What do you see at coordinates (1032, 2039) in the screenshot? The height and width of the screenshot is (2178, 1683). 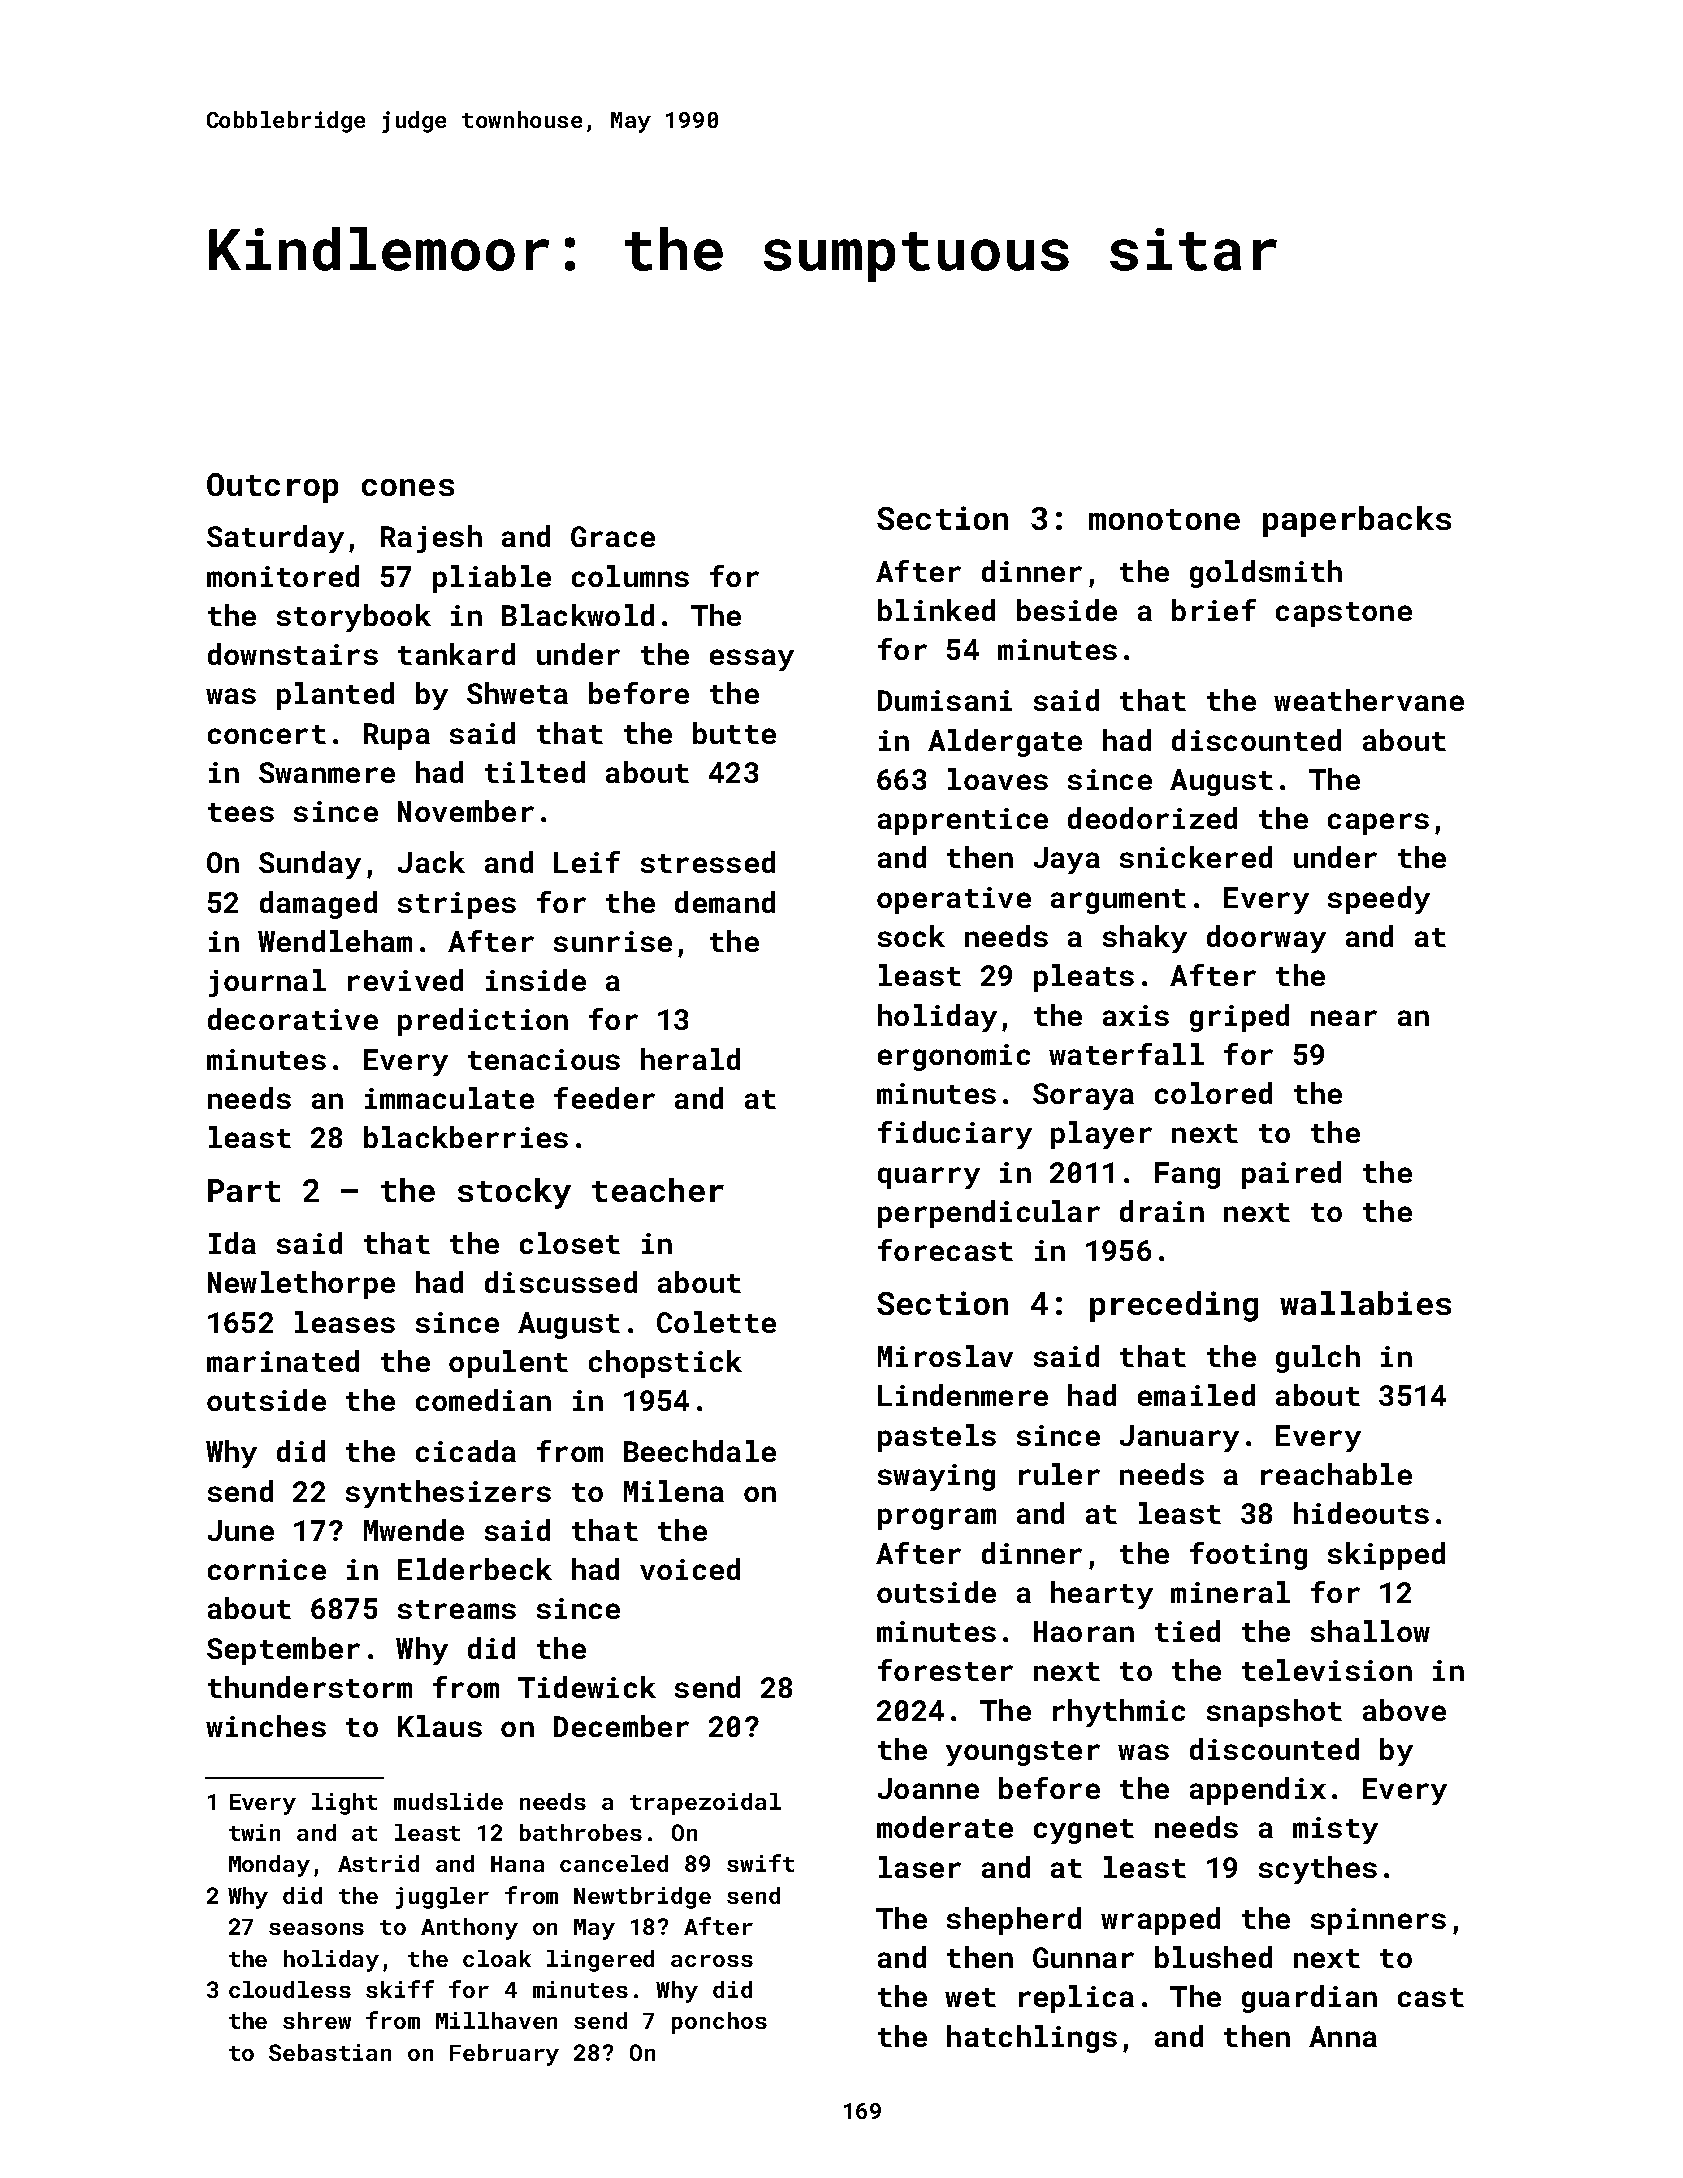 I see `hatchlings` at bounding box center [1032, 2039].
